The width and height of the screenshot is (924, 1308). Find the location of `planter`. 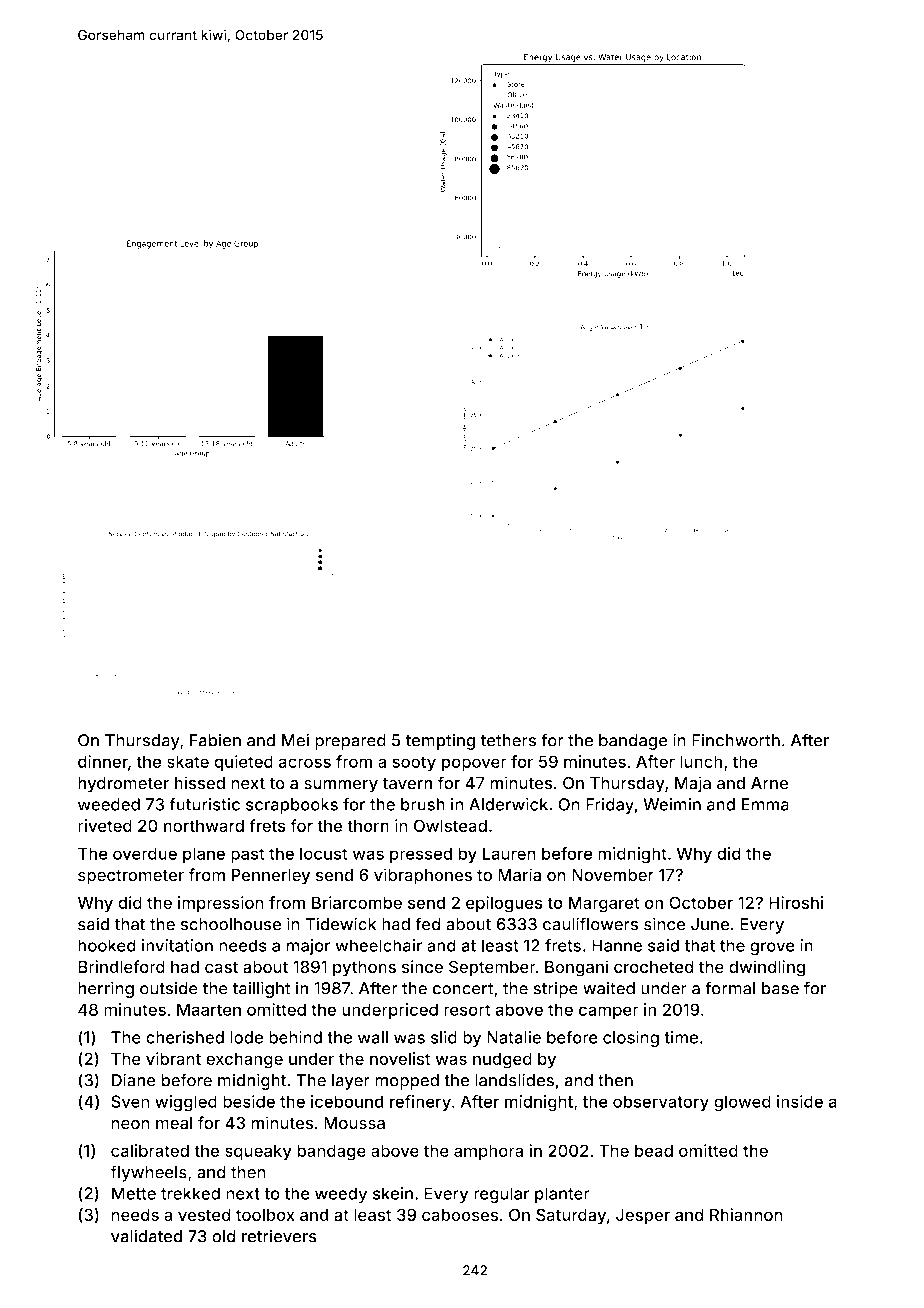

planter is located at coordinates (562, 1195).
